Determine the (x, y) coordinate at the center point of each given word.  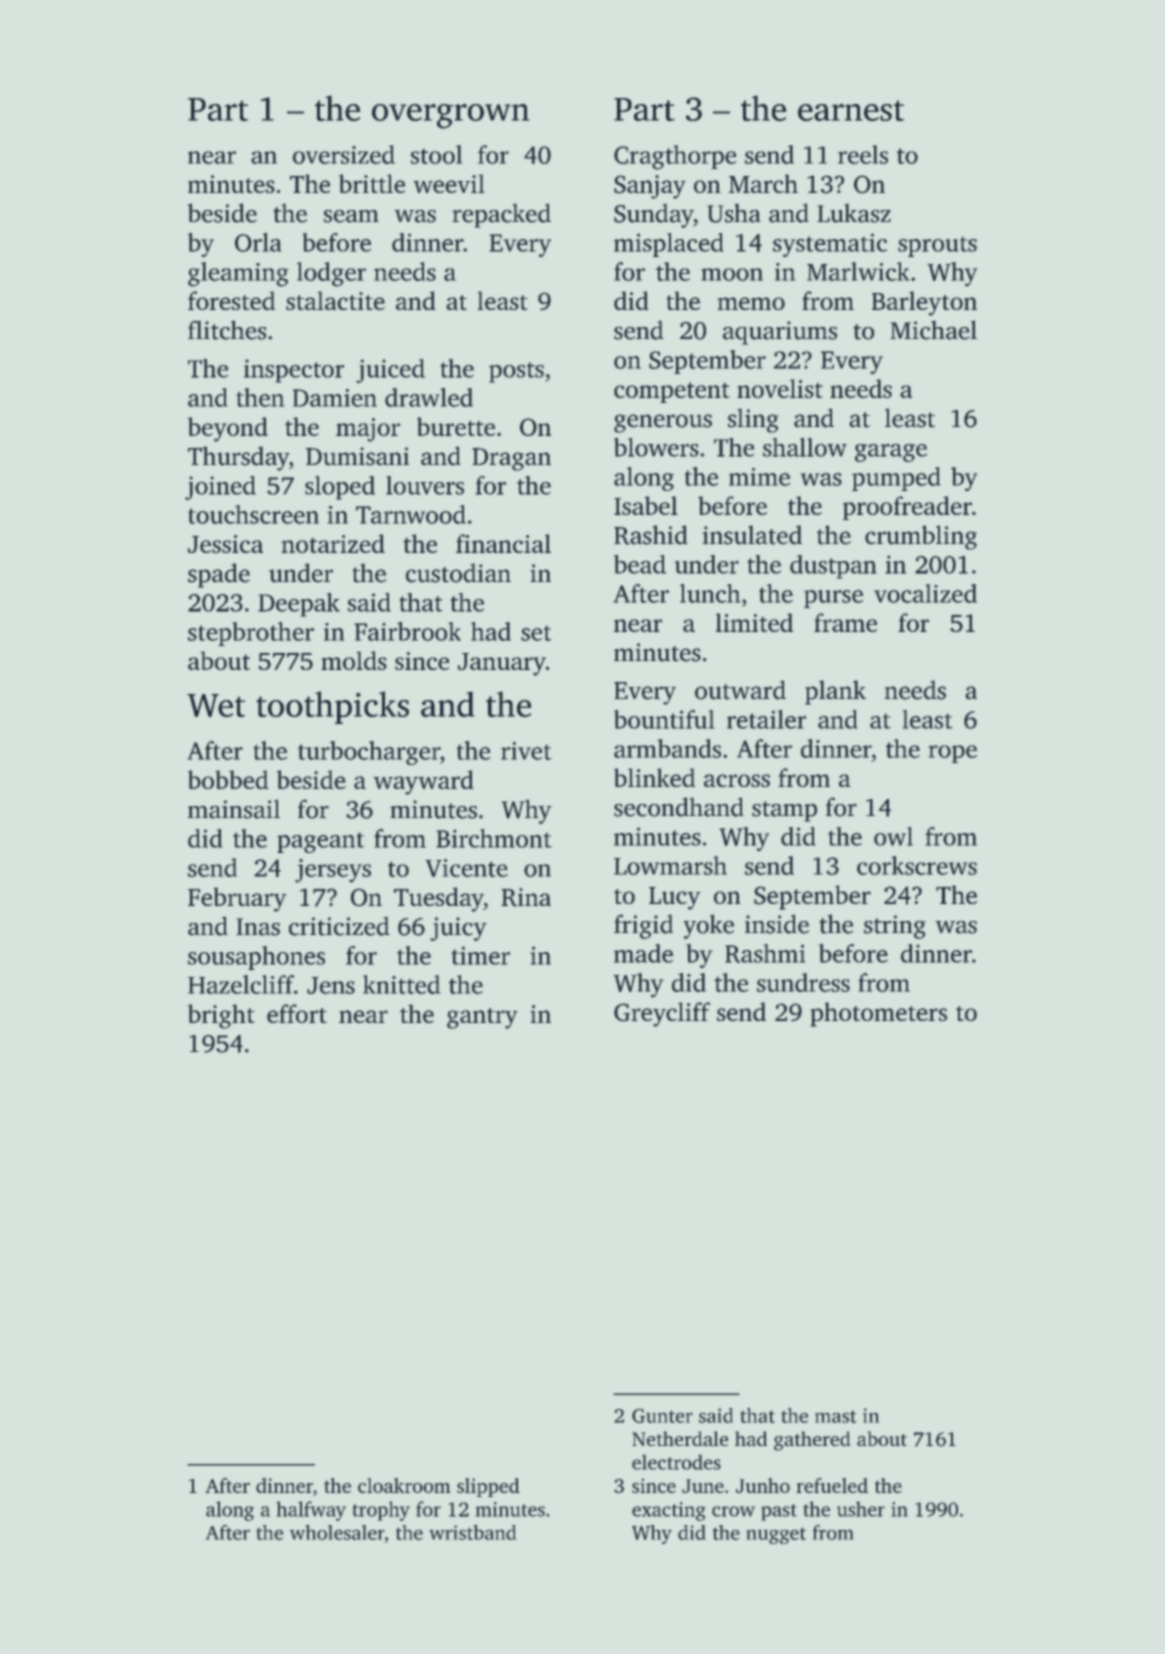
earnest (851, 110)
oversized (344, 154)
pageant (320, 842)
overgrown (450, 116)
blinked (654, 777)
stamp (784, 811)
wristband (472, 1532)
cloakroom (404, 1485)
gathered (812, 1441)
